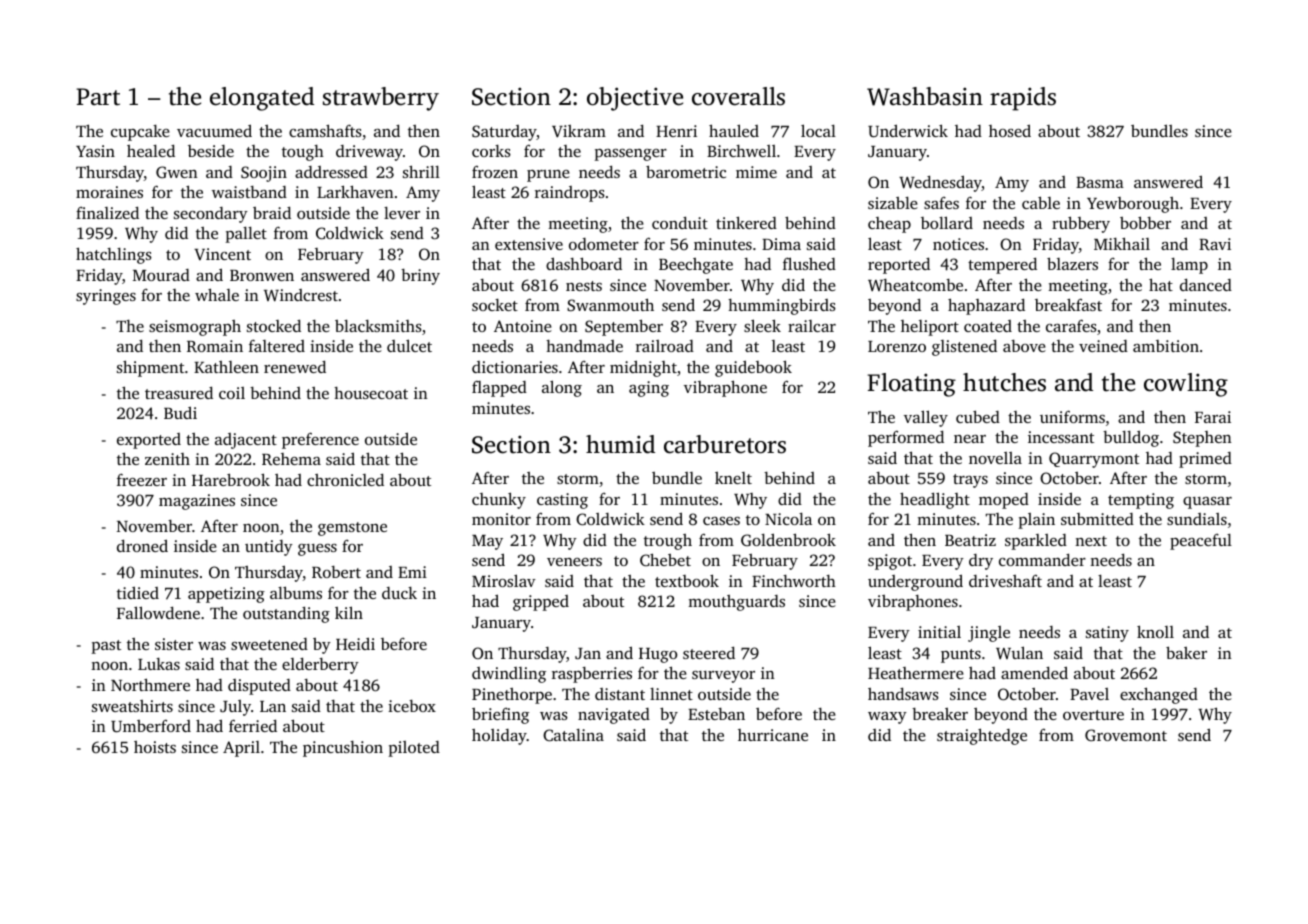 This page has width=1308, height=924. I want to click on Quarrymont, so click(1094, 460).
